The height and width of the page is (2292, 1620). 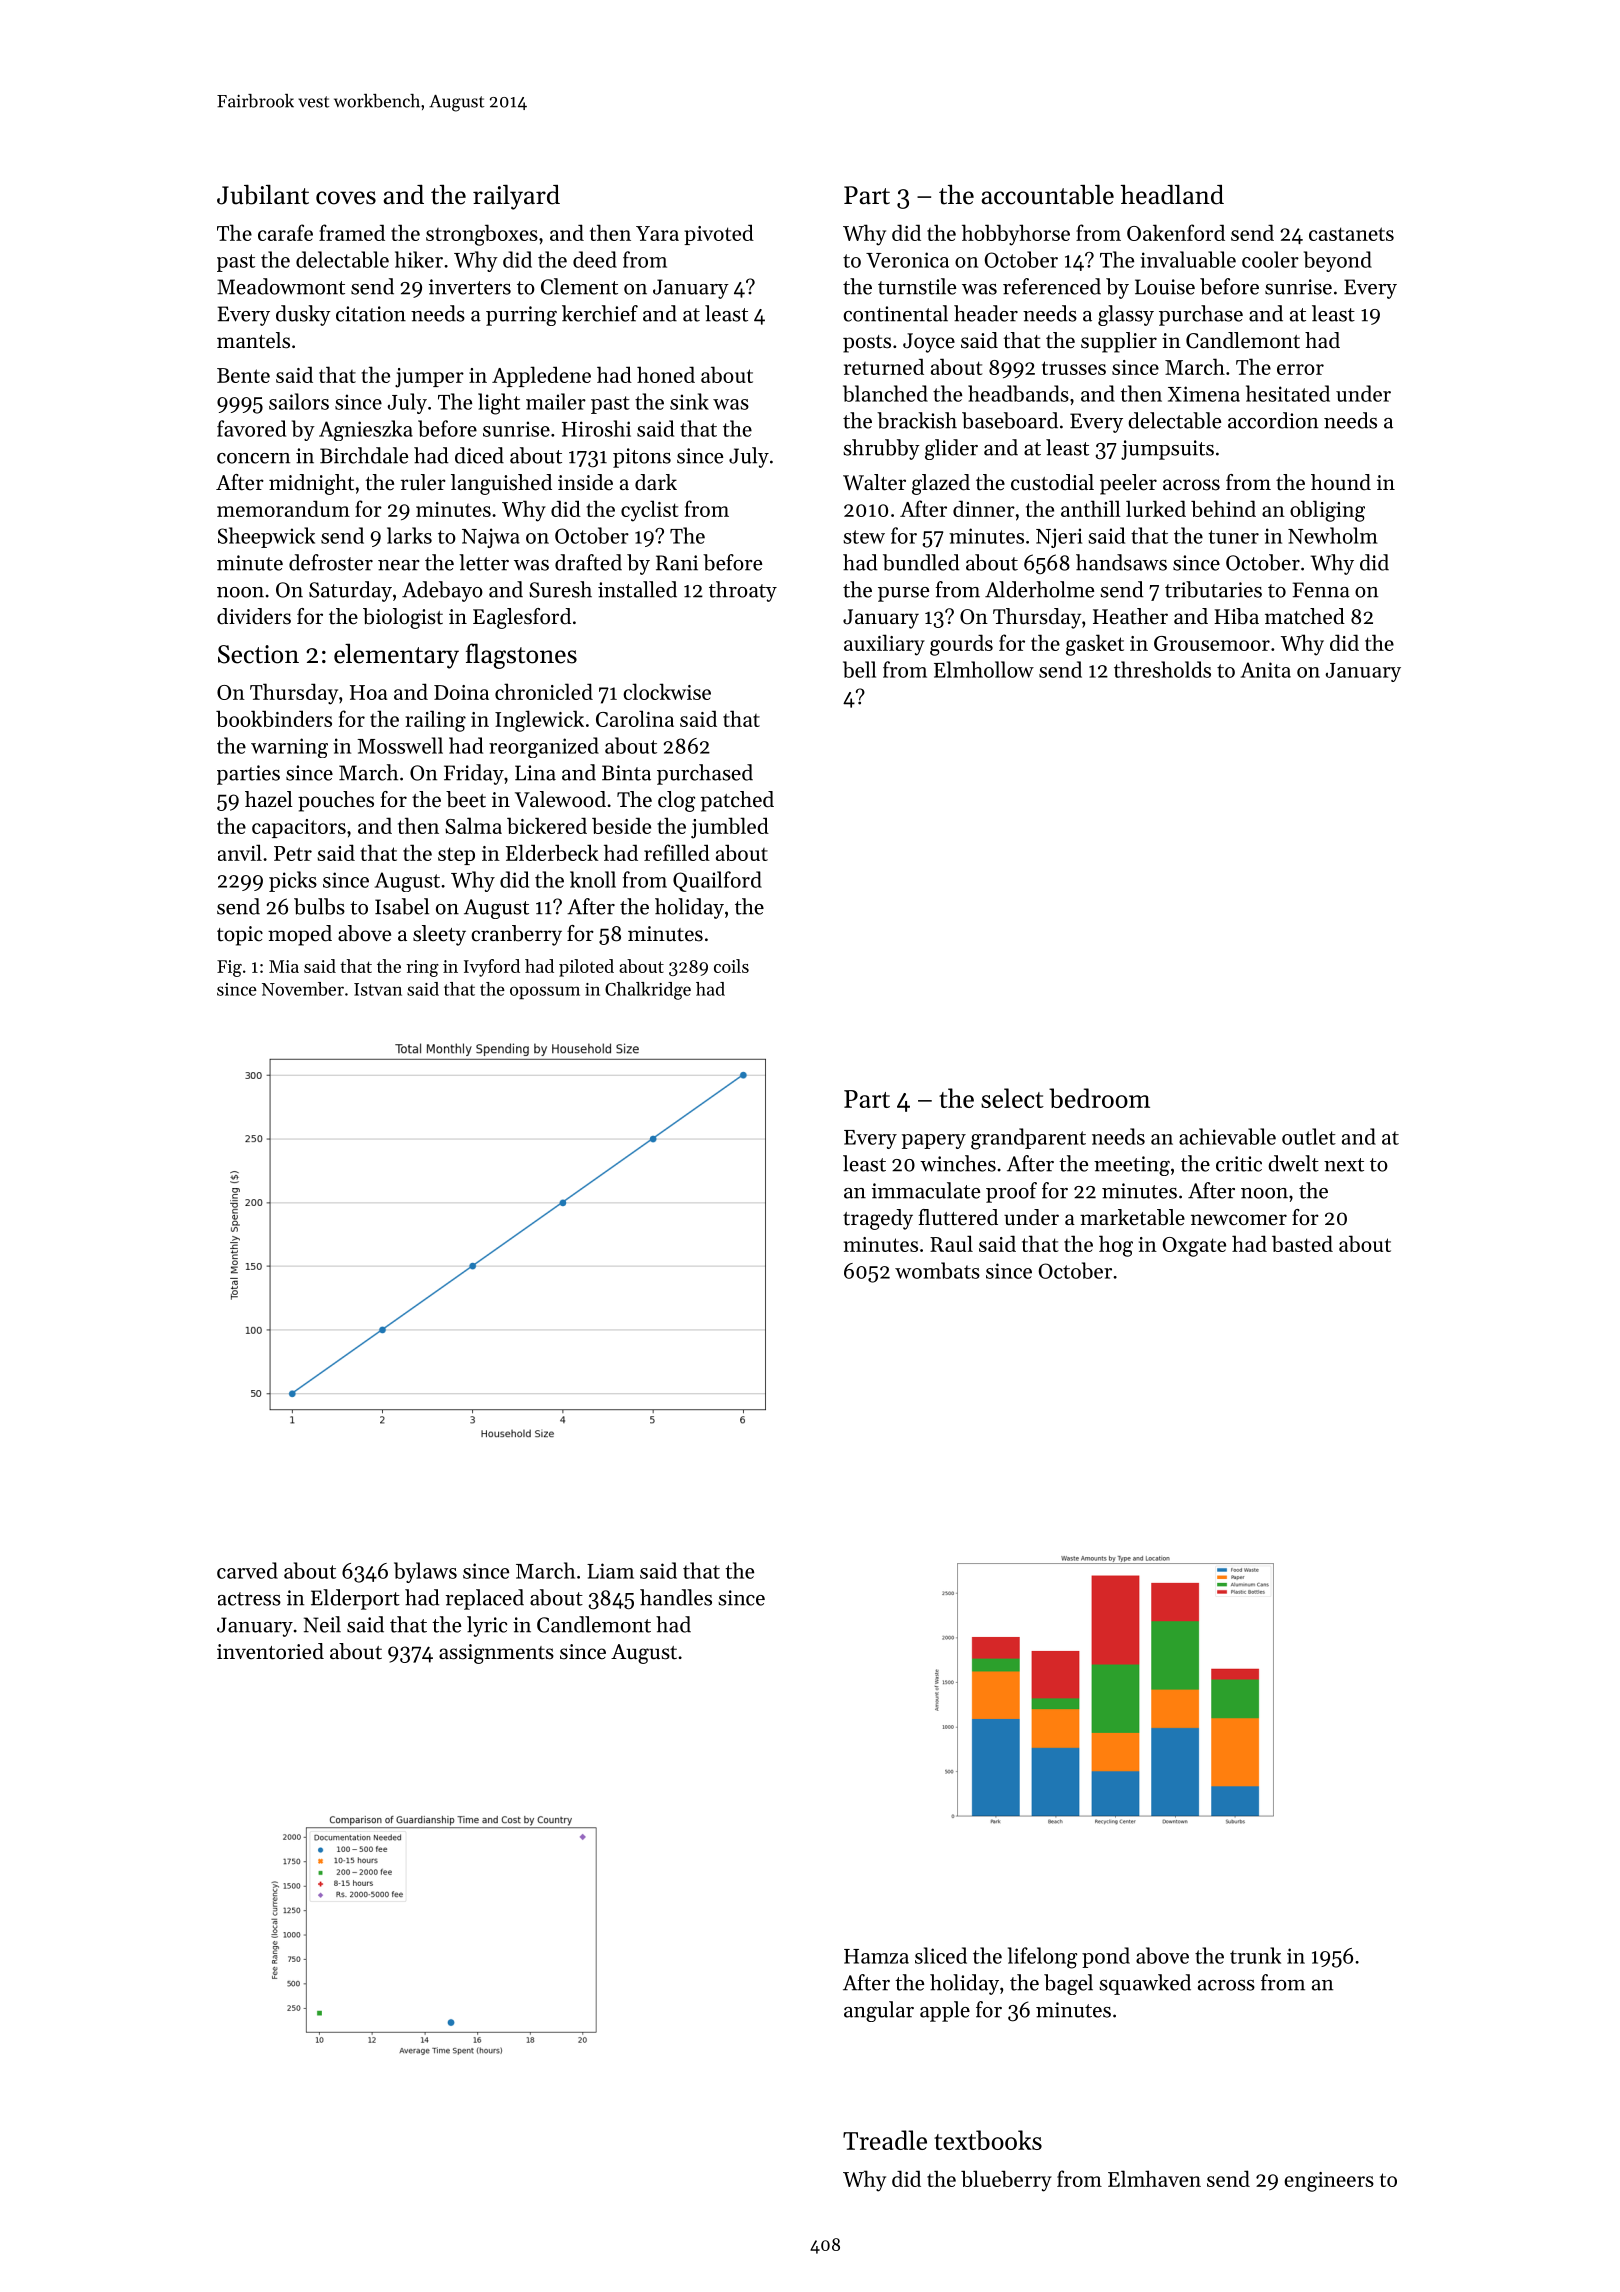 I want to click on Treadle, so click(x=885, y=2140).
